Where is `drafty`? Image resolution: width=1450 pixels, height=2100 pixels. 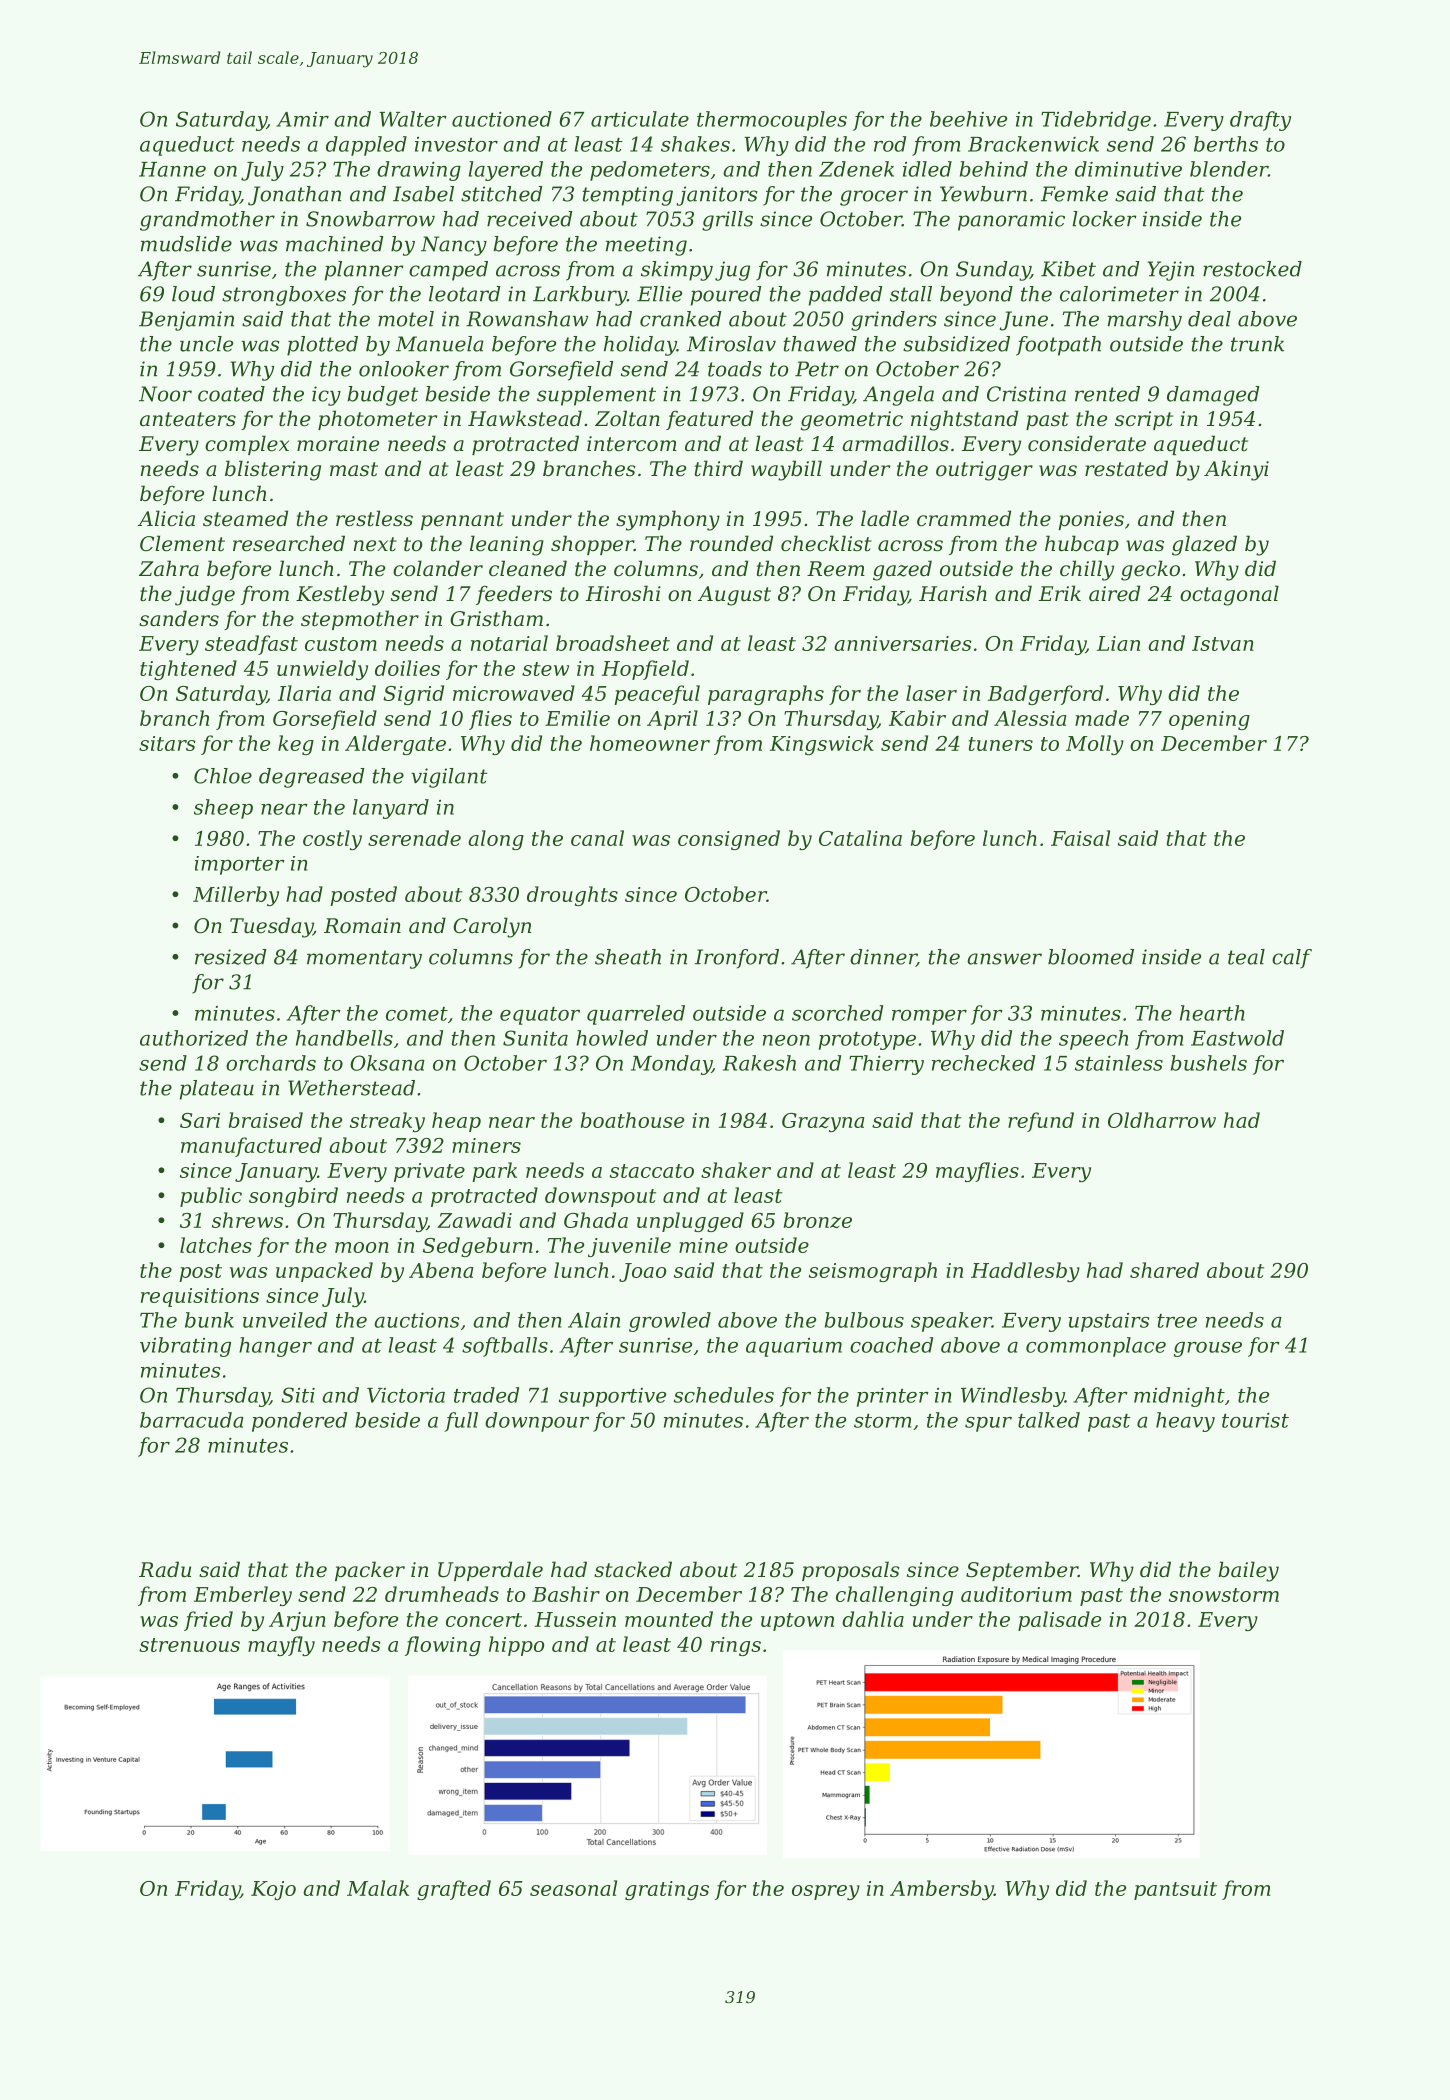 drafty is located at coordinates (1260, 121).
